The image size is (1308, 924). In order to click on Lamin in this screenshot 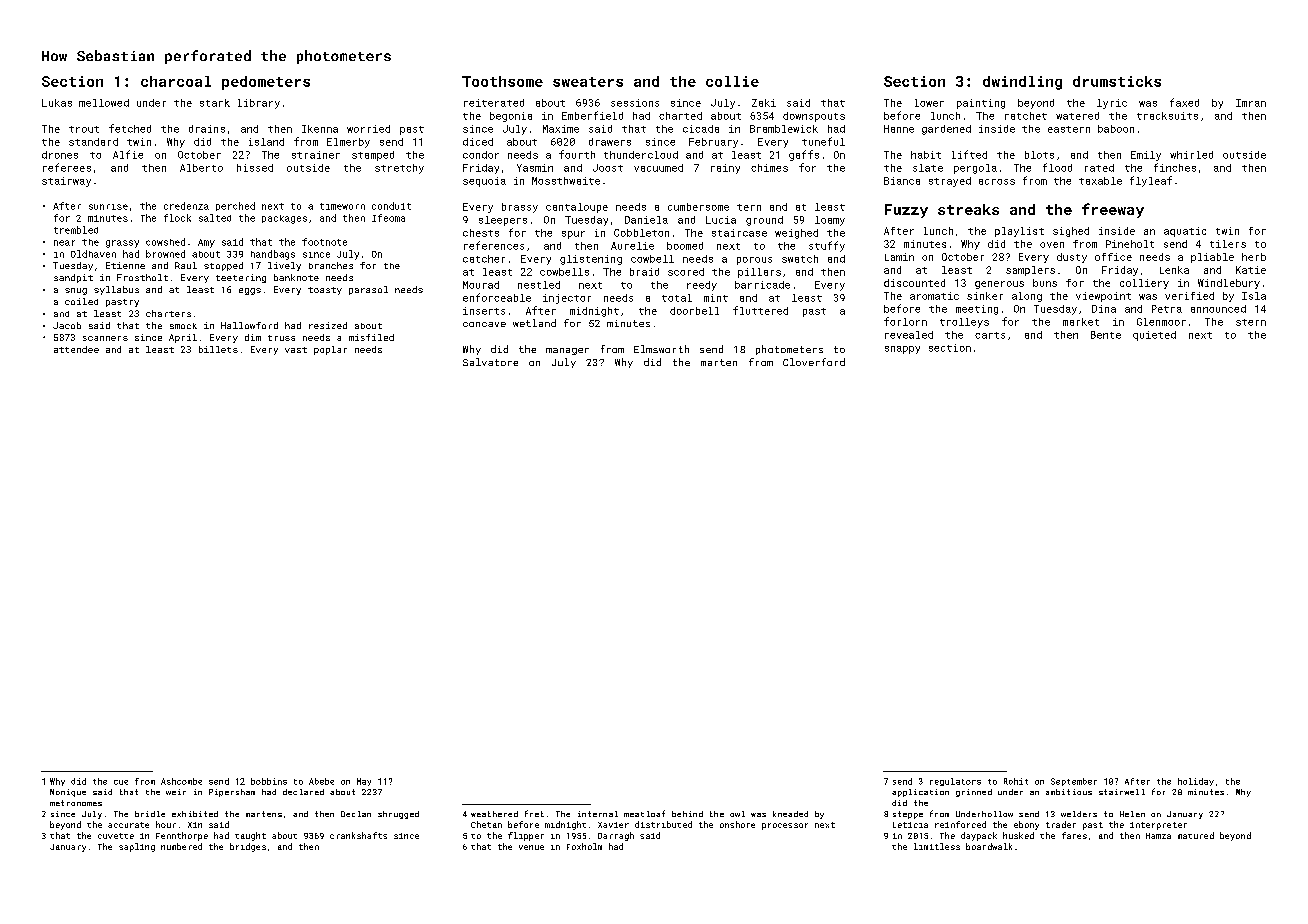, I will do `click(899, 257)`.
